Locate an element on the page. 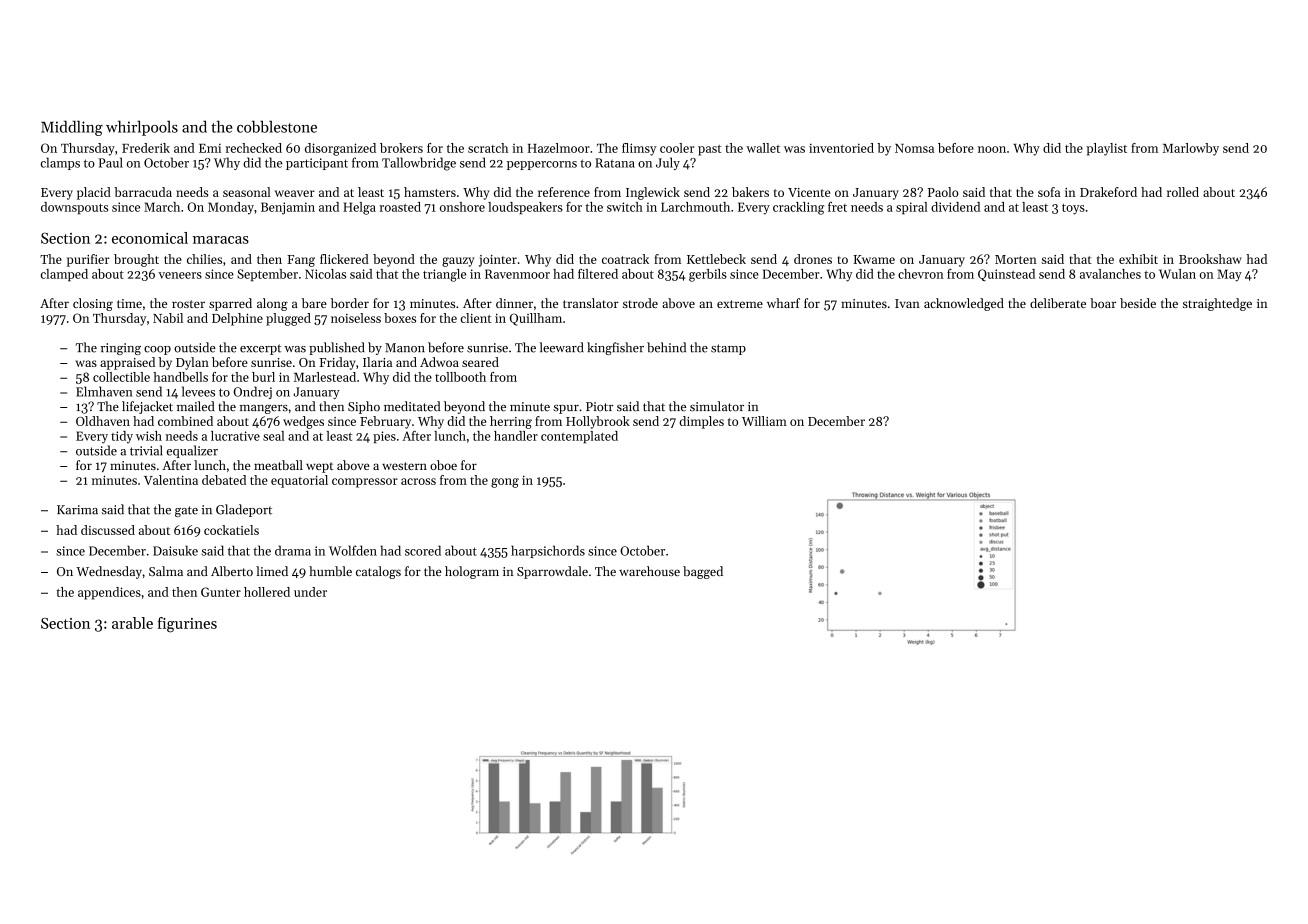  contemplated is located at coordinates (579, 437).
